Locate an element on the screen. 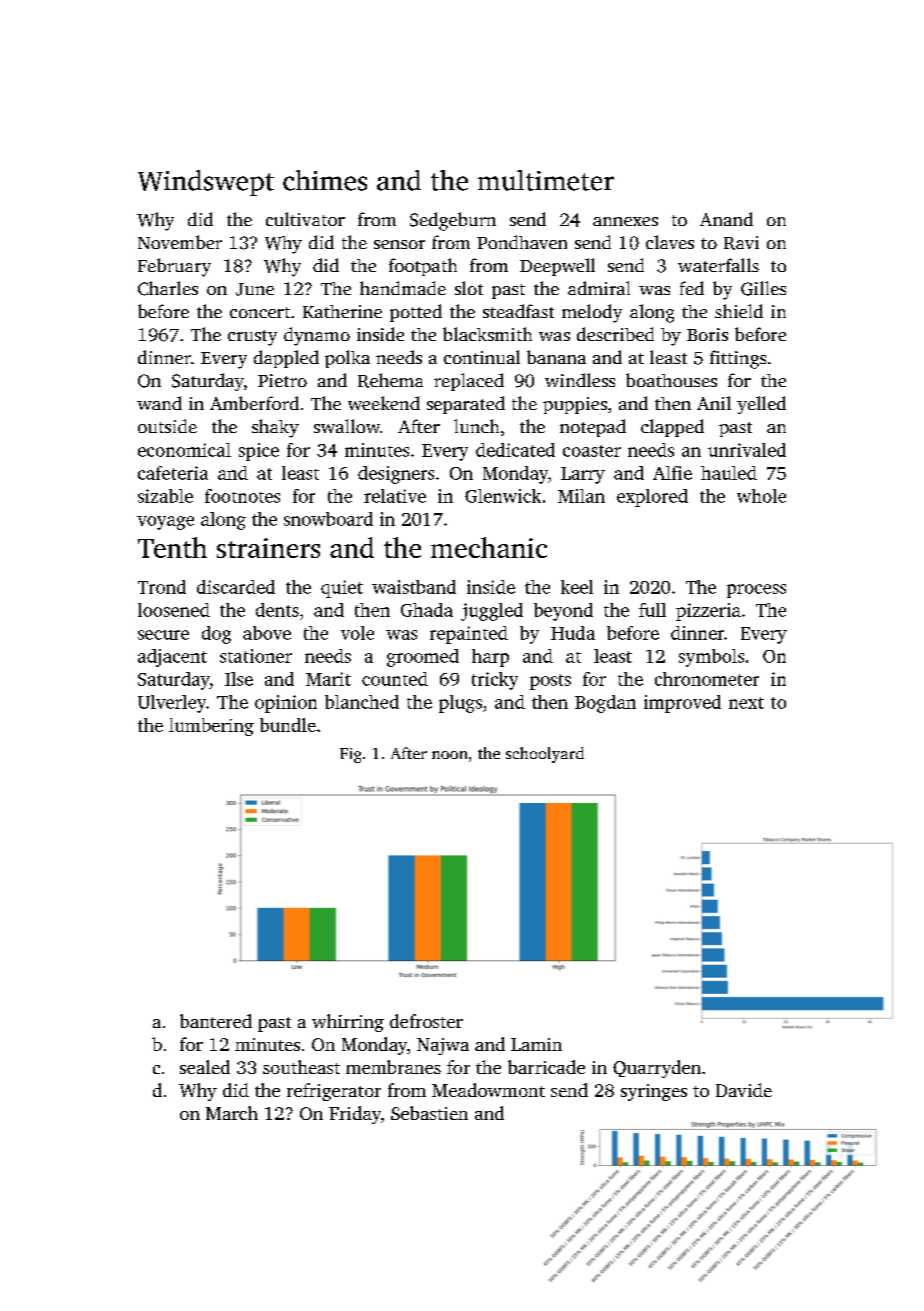 The width and height of the screenshot is (924, 1311). Sedgeburn is located at coordinates (453, 221).
